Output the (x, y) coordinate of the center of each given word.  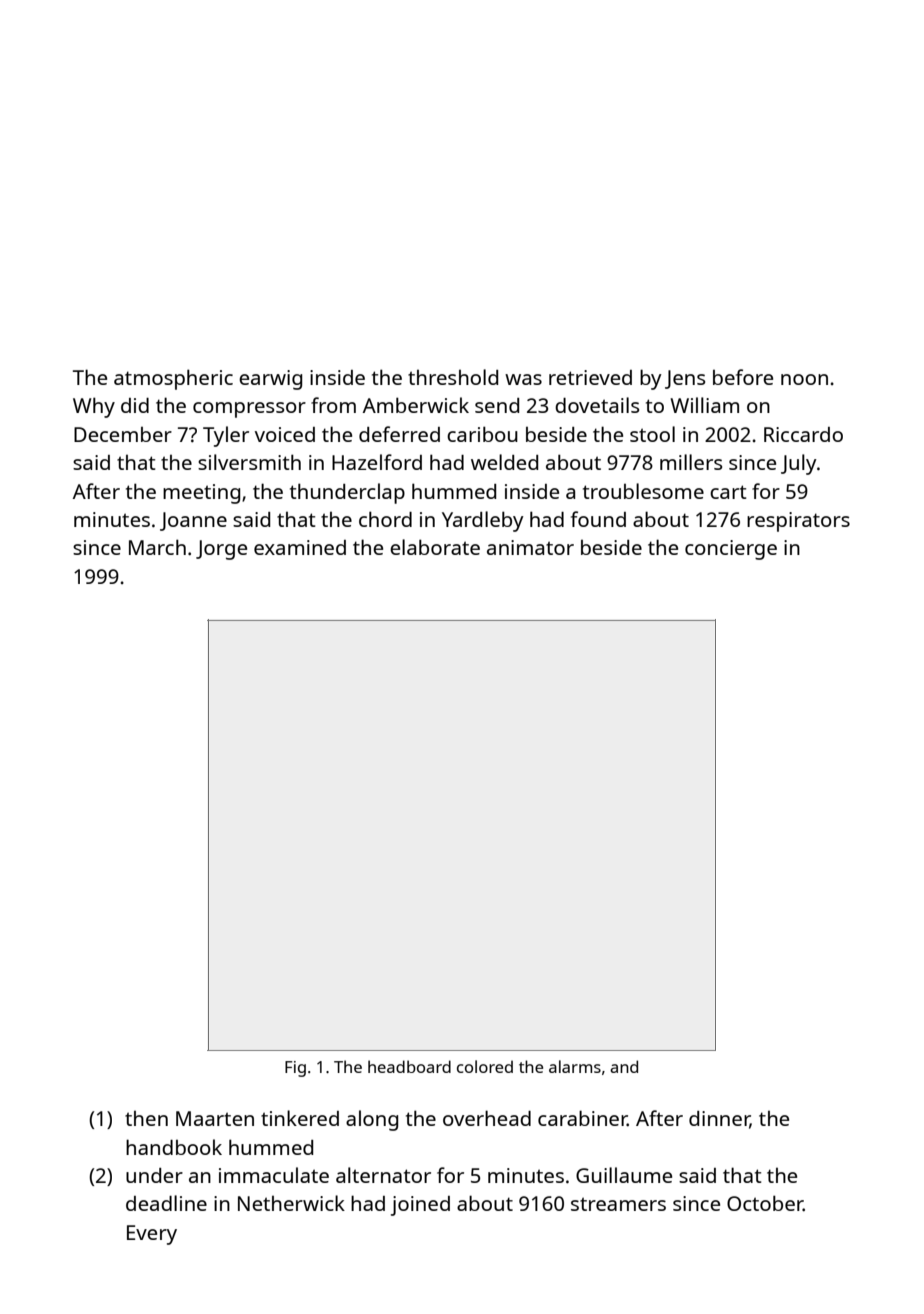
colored (485, 1066)
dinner (719, 1120)
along (372, 1120)
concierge (731, 550)
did (135, 405)
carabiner (582, 1118)
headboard (409, 1066)
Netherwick (291, 1203)
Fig (295, 1069)
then (146, 1118)
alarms (575, 1066)
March (157, 547)
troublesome (643, 491)
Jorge (221, 550)
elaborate (435, 547)
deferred (399, 434)
